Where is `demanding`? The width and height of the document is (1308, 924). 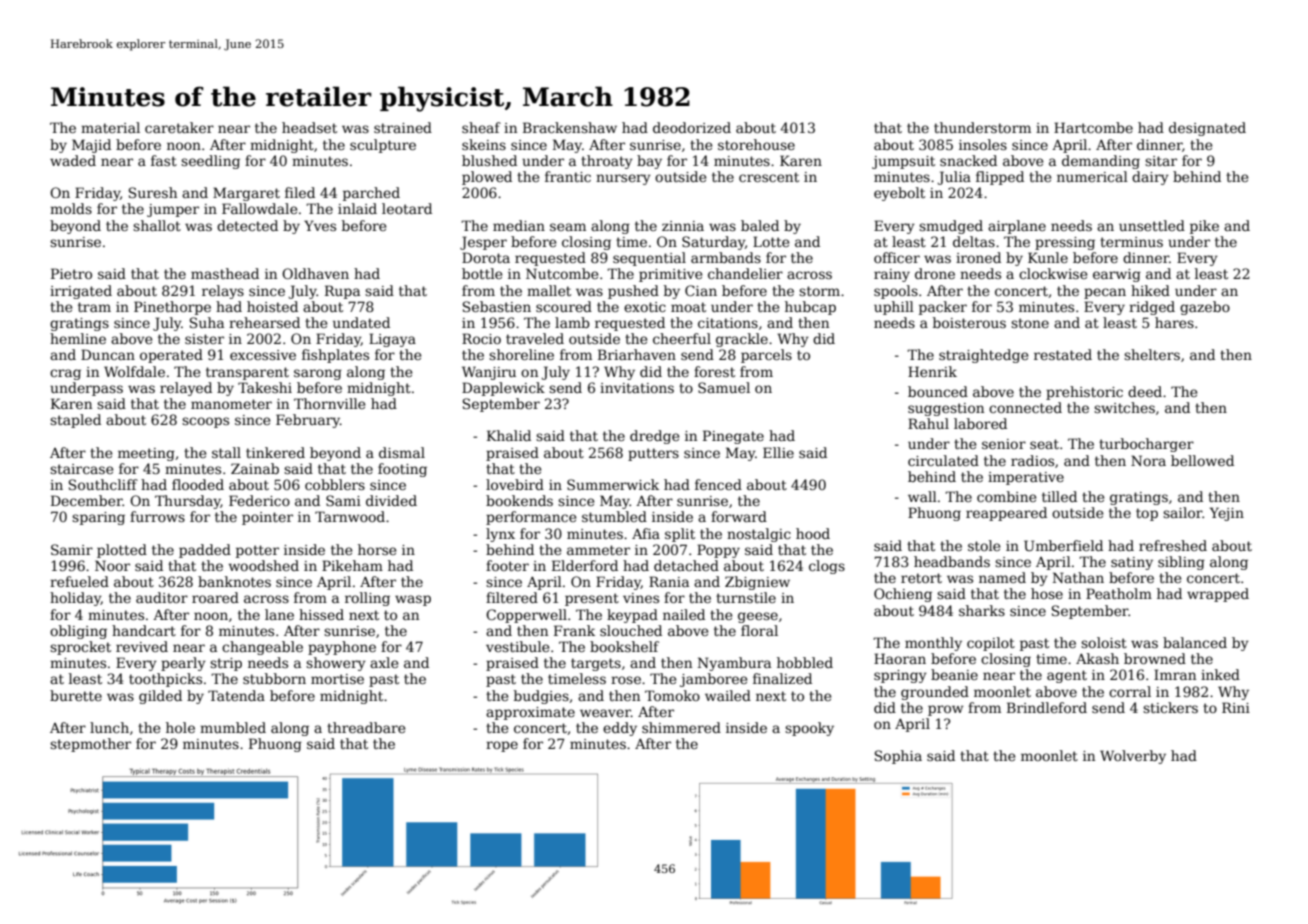 demanding is located at coordinates (1101, 162).
